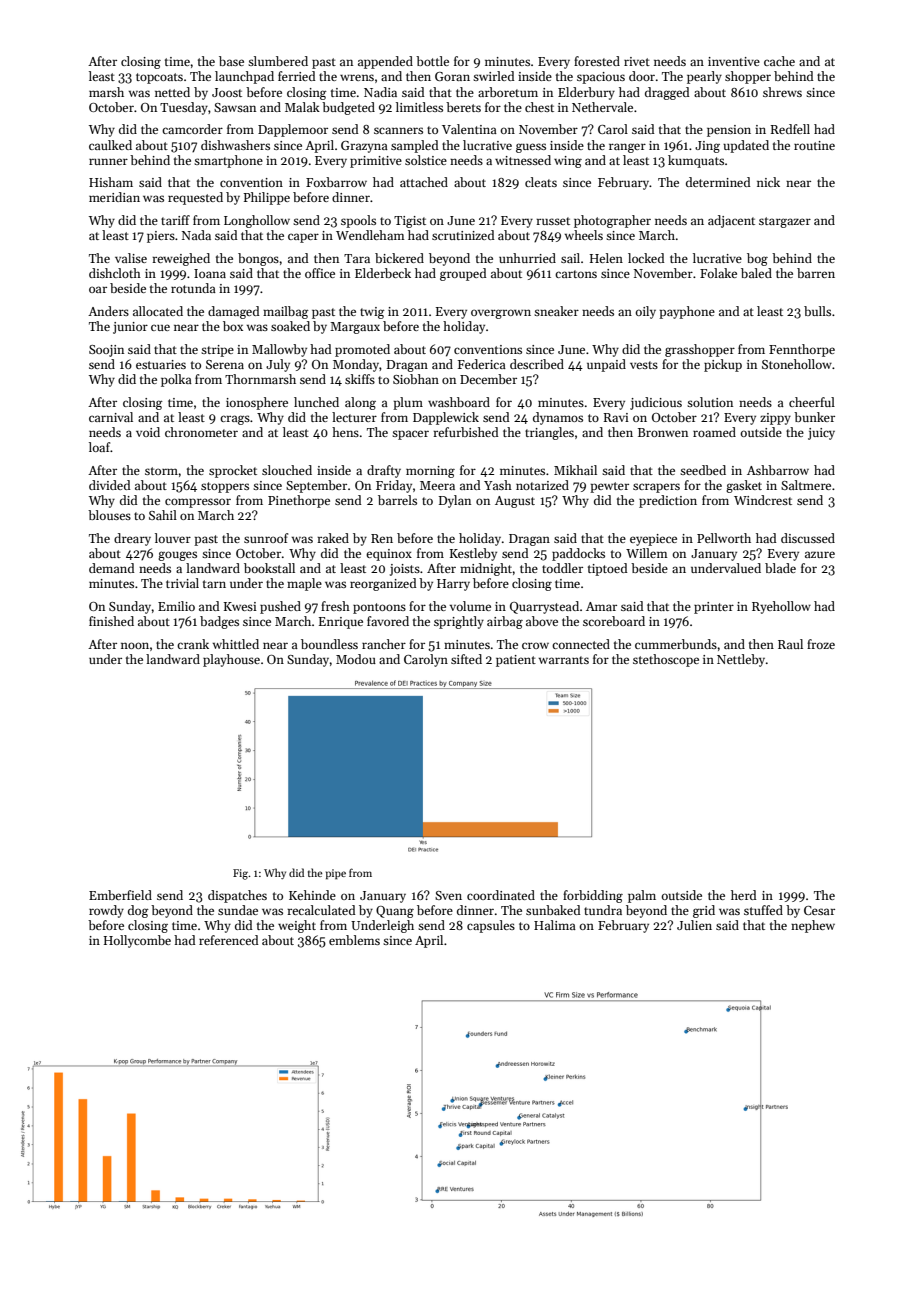 The width and height of the screenshot is (924, 1308). What do you see at coordinates (731, 221) in the screenshot?
I see `adjacent` at bounding box center [731, 221].
